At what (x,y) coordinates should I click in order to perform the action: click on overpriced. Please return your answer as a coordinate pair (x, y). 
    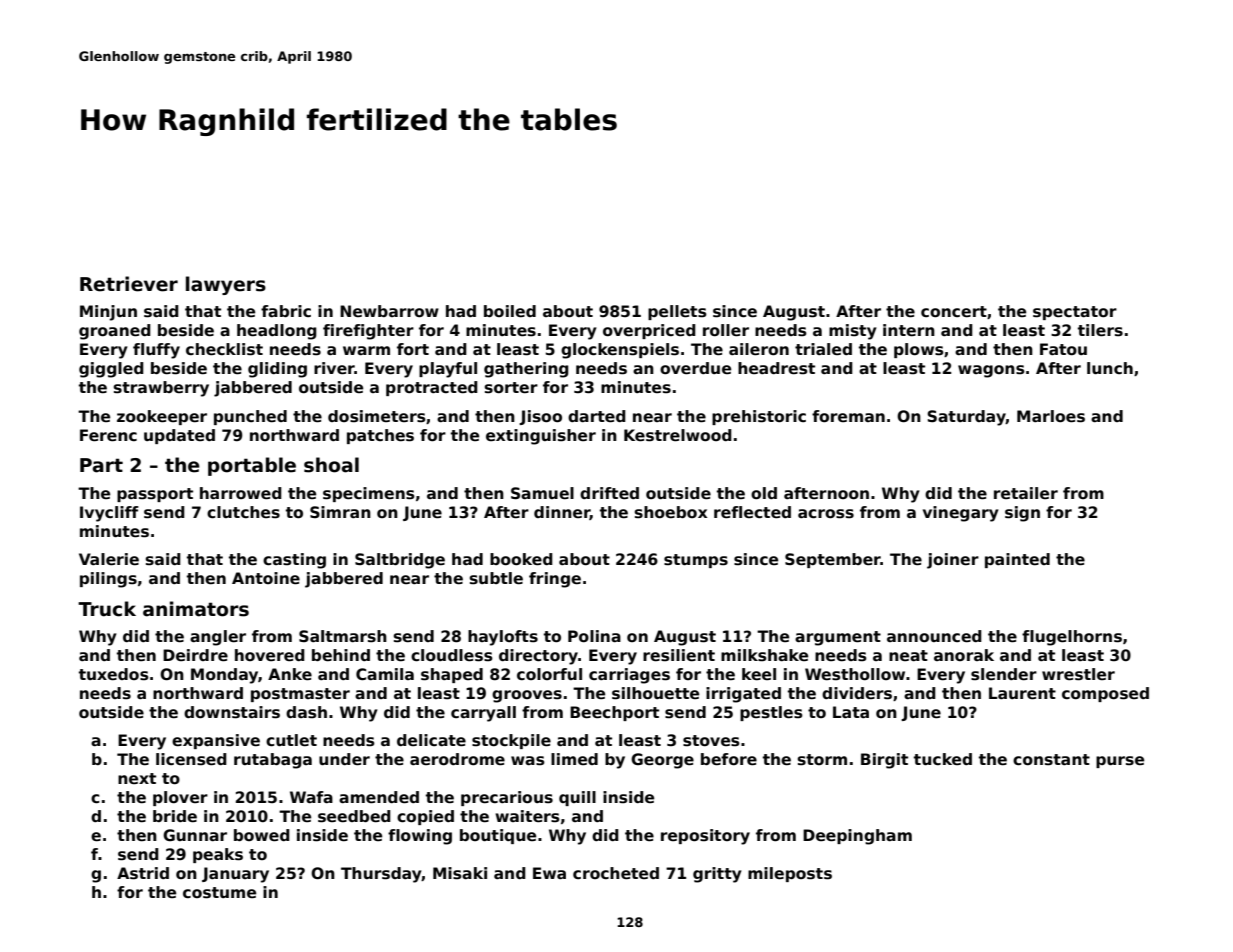
    Looking at the image, I should click on (649, 331).
